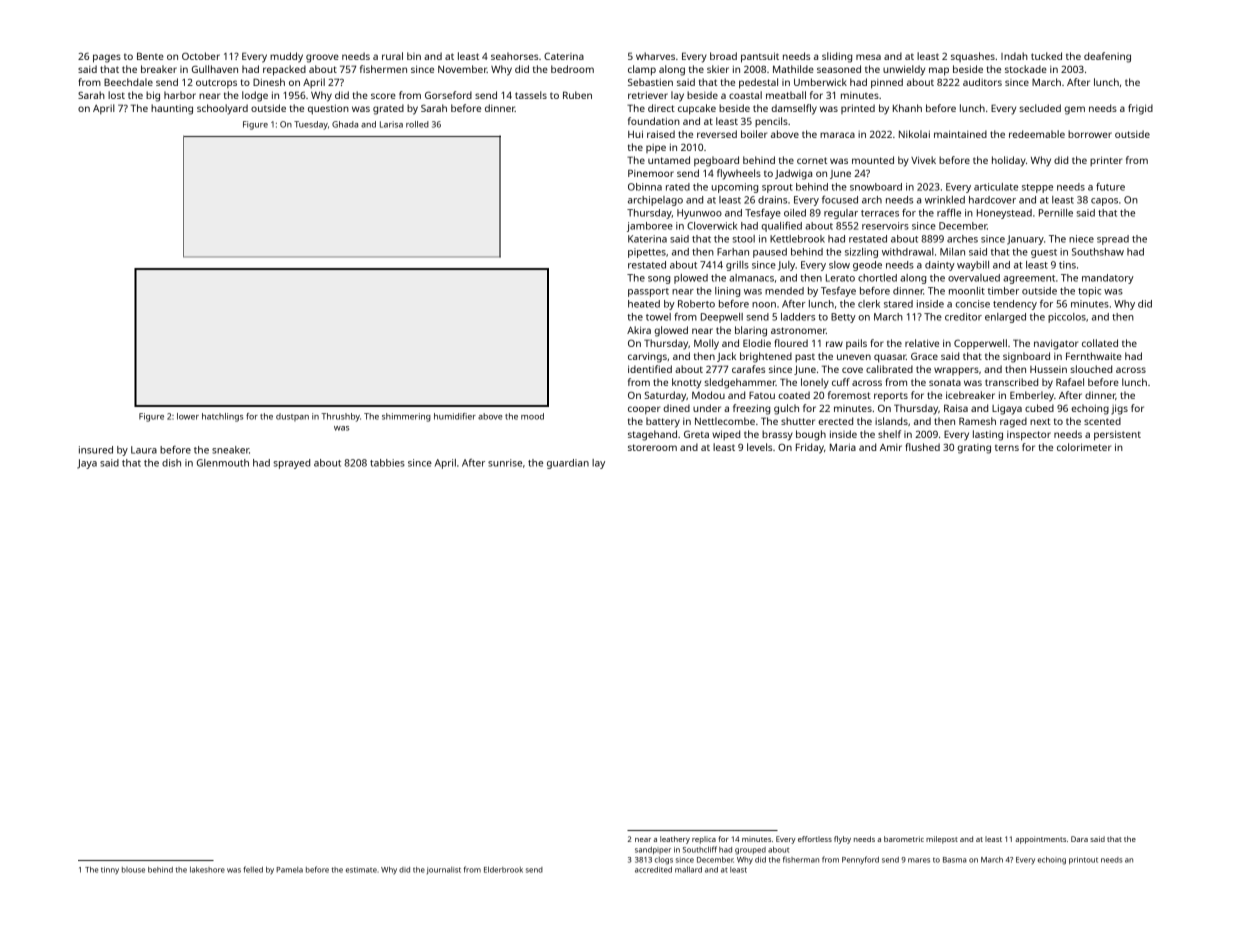  I want to click on replica, so click(704, 840).
